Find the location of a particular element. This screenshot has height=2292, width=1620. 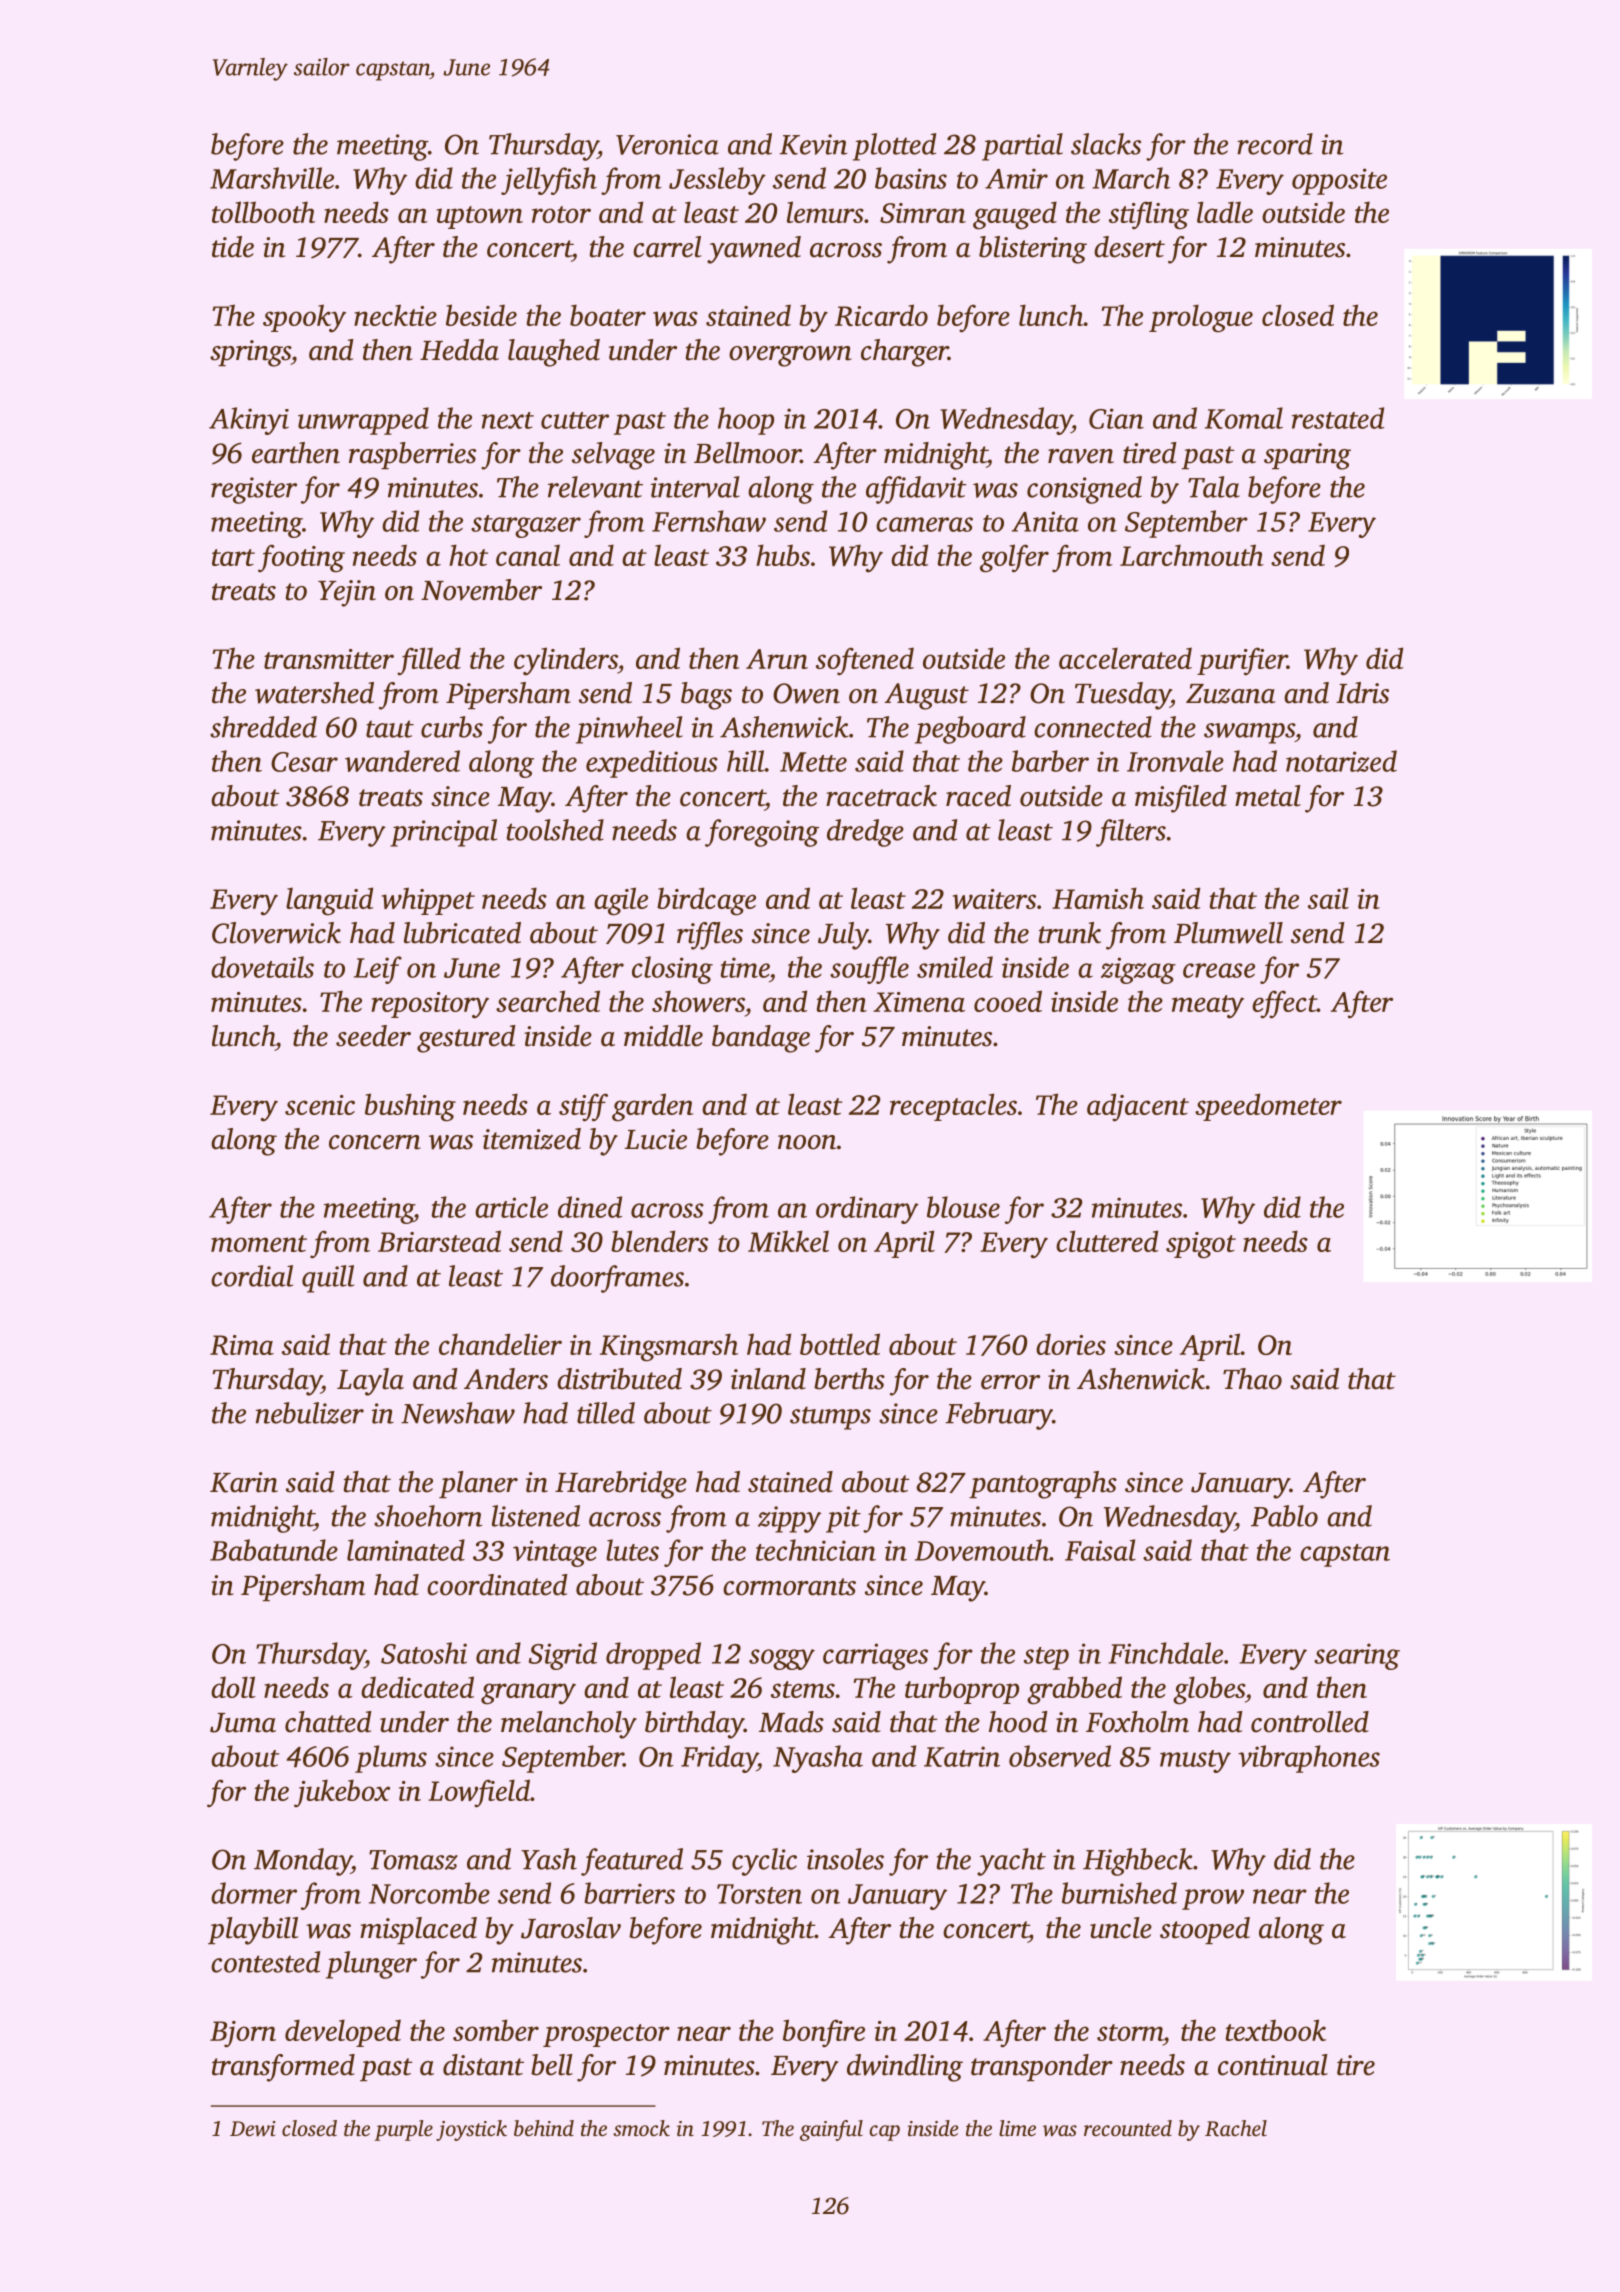

Dewi is located at coordinates (252, 2129).
